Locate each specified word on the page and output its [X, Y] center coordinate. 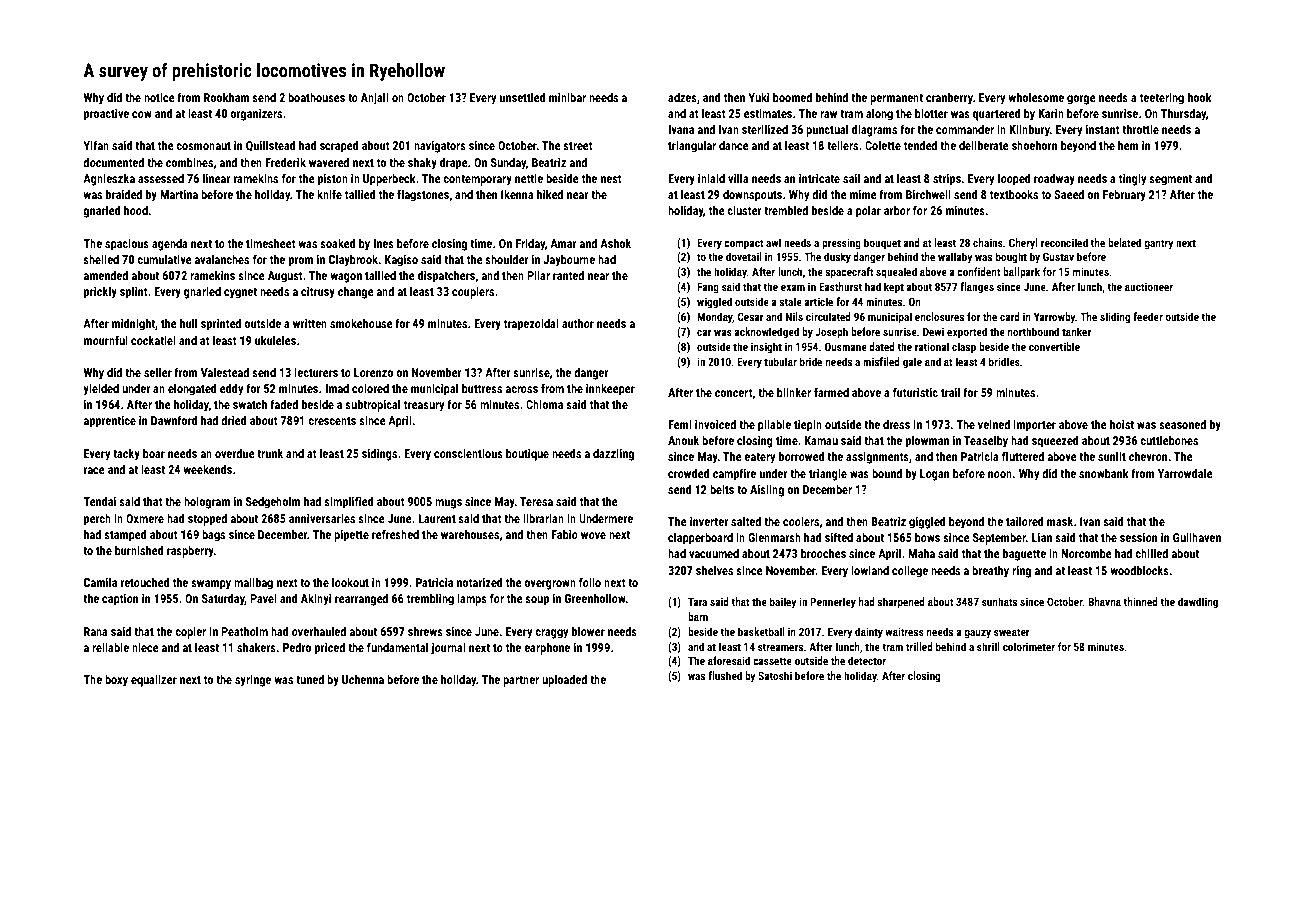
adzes [682, 97]
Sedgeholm [273, 502]
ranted [568, 275]
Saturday [223, 599]
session [1138, 537]
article [818, 301]
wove [593, 535]
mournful [106, 340]
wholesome [1036, 97]
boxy [116, 680]
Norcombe [1086, 553]
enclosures [939, 316]
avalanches [221, 259]
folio [590, 582]
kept [894, 288]
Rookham [226, 97]
